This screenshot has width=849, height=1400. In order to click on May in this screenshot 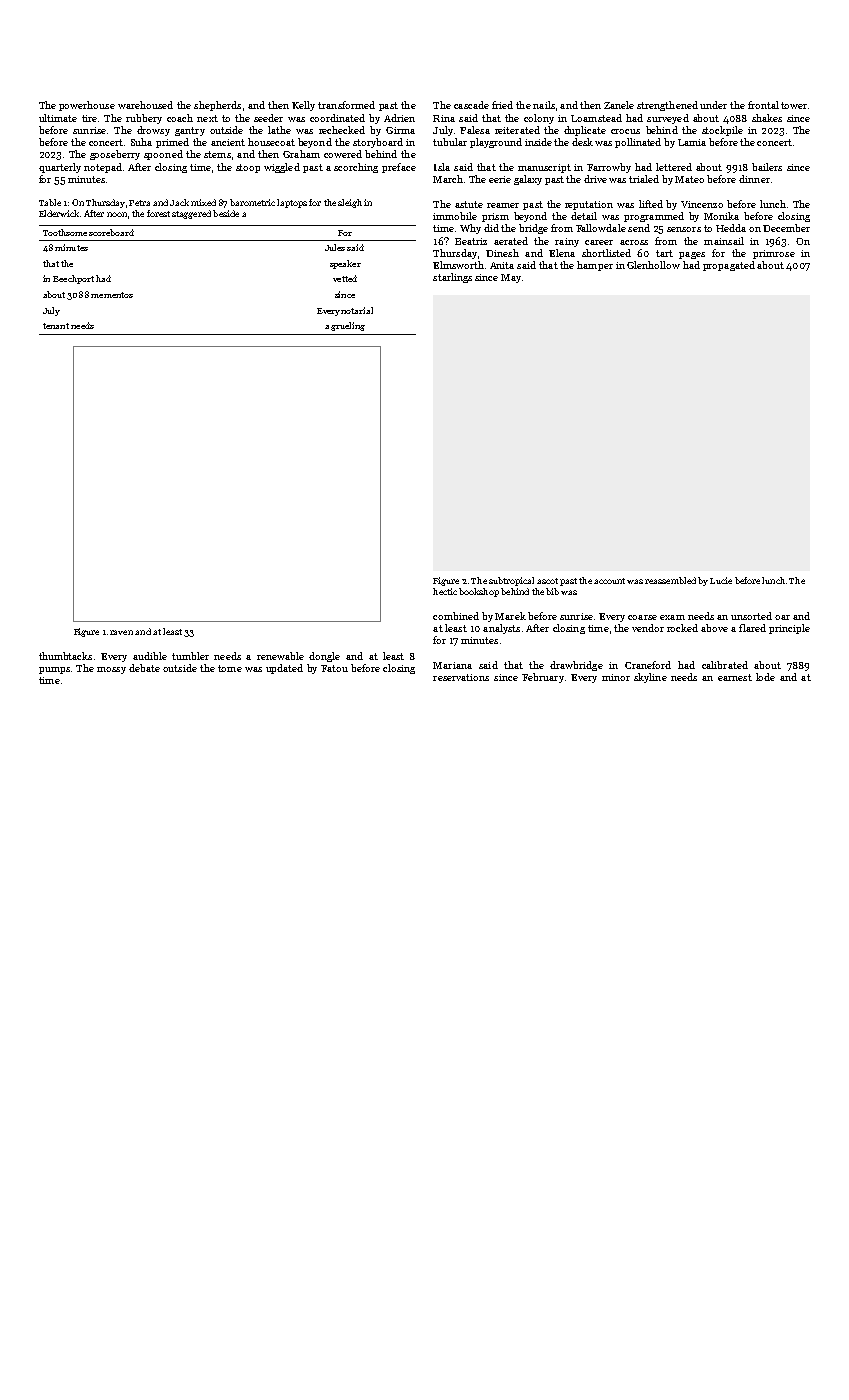, I will do `click(511, 278)`.
